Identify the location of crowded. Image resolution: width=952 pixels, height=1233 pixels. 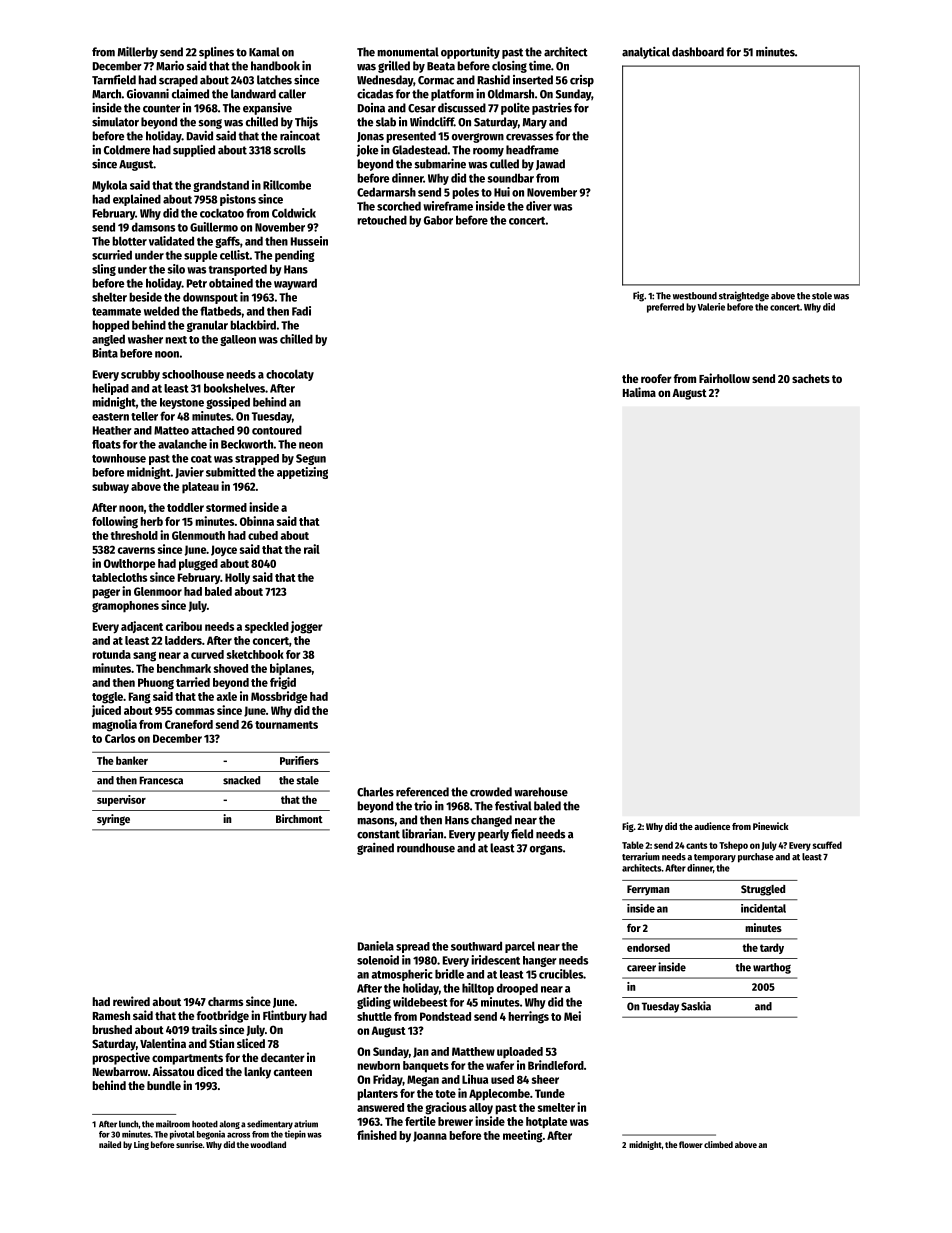
(491, 792).
